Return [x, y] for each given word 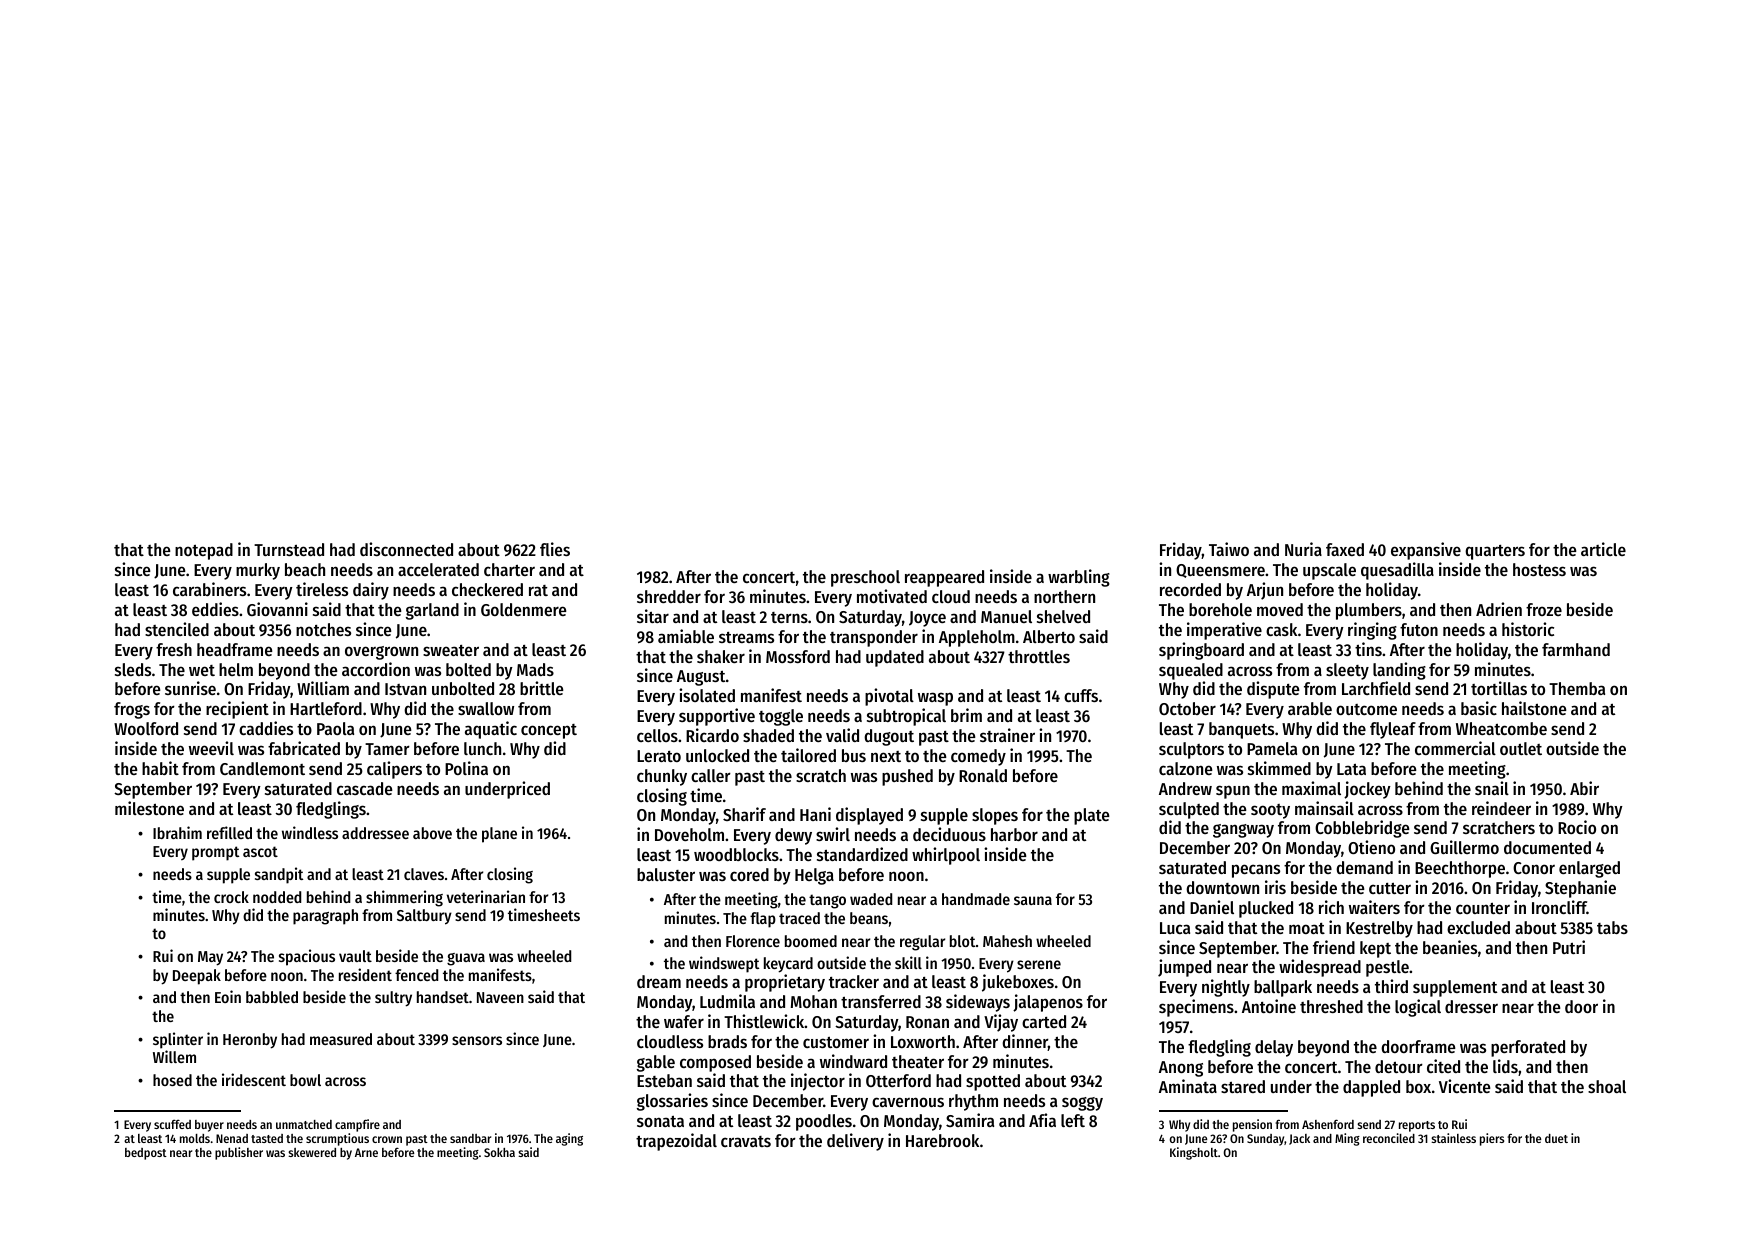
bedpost [146, 1154]
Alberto [1049, 636]
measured [341, 1039]
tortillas [1499, 688]
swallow [486, 708]
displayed [869, 816]
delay [1274, 1048]
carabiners [209, 589]
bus [854, 755]
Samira [970, 1120]
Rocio [1577, 827]
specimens [1196, 1008]
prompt [215, 853]
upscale [1329, 571]
